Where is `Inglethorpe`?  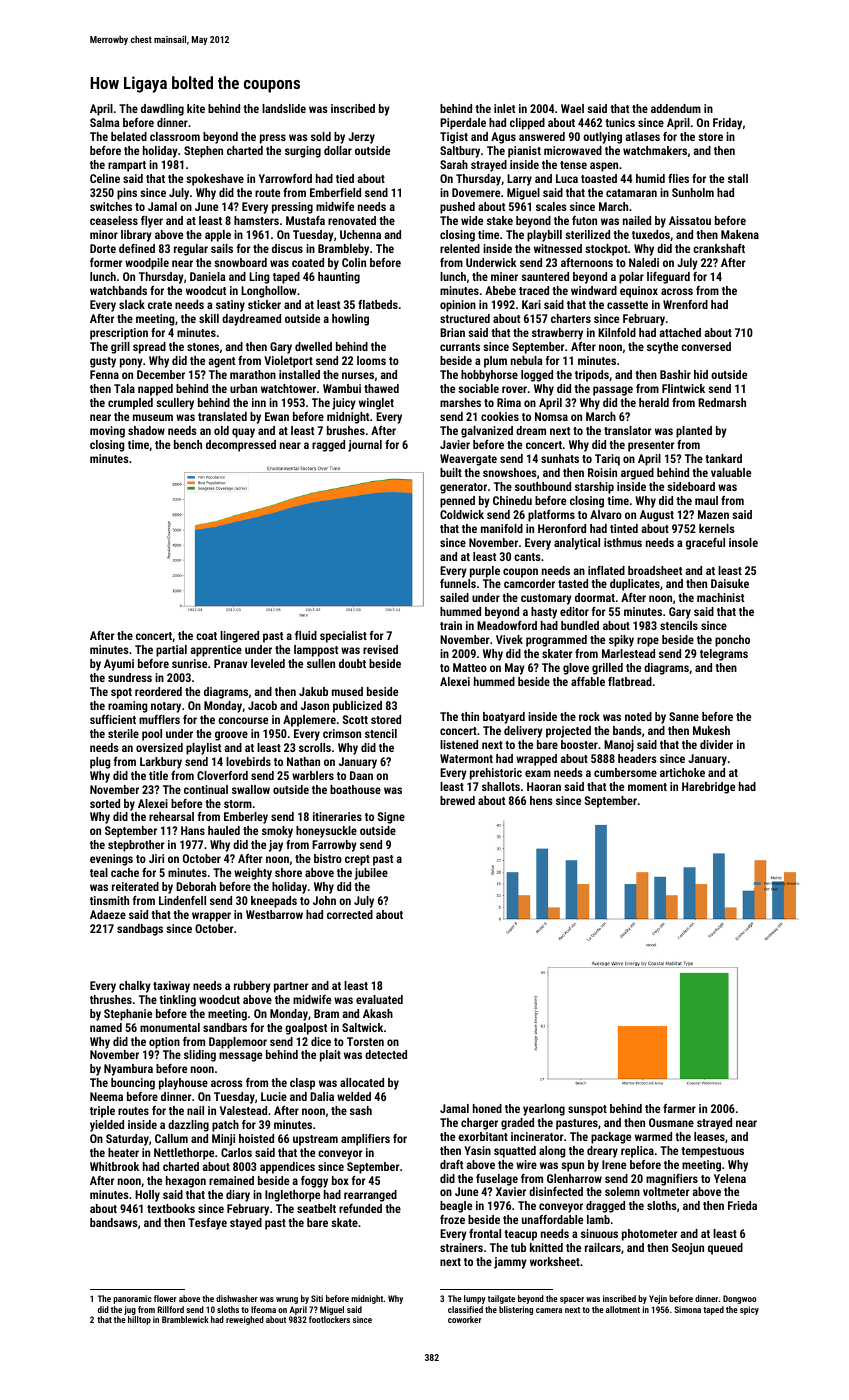 Inglethorpe is located at coordinates (292, 1196).
